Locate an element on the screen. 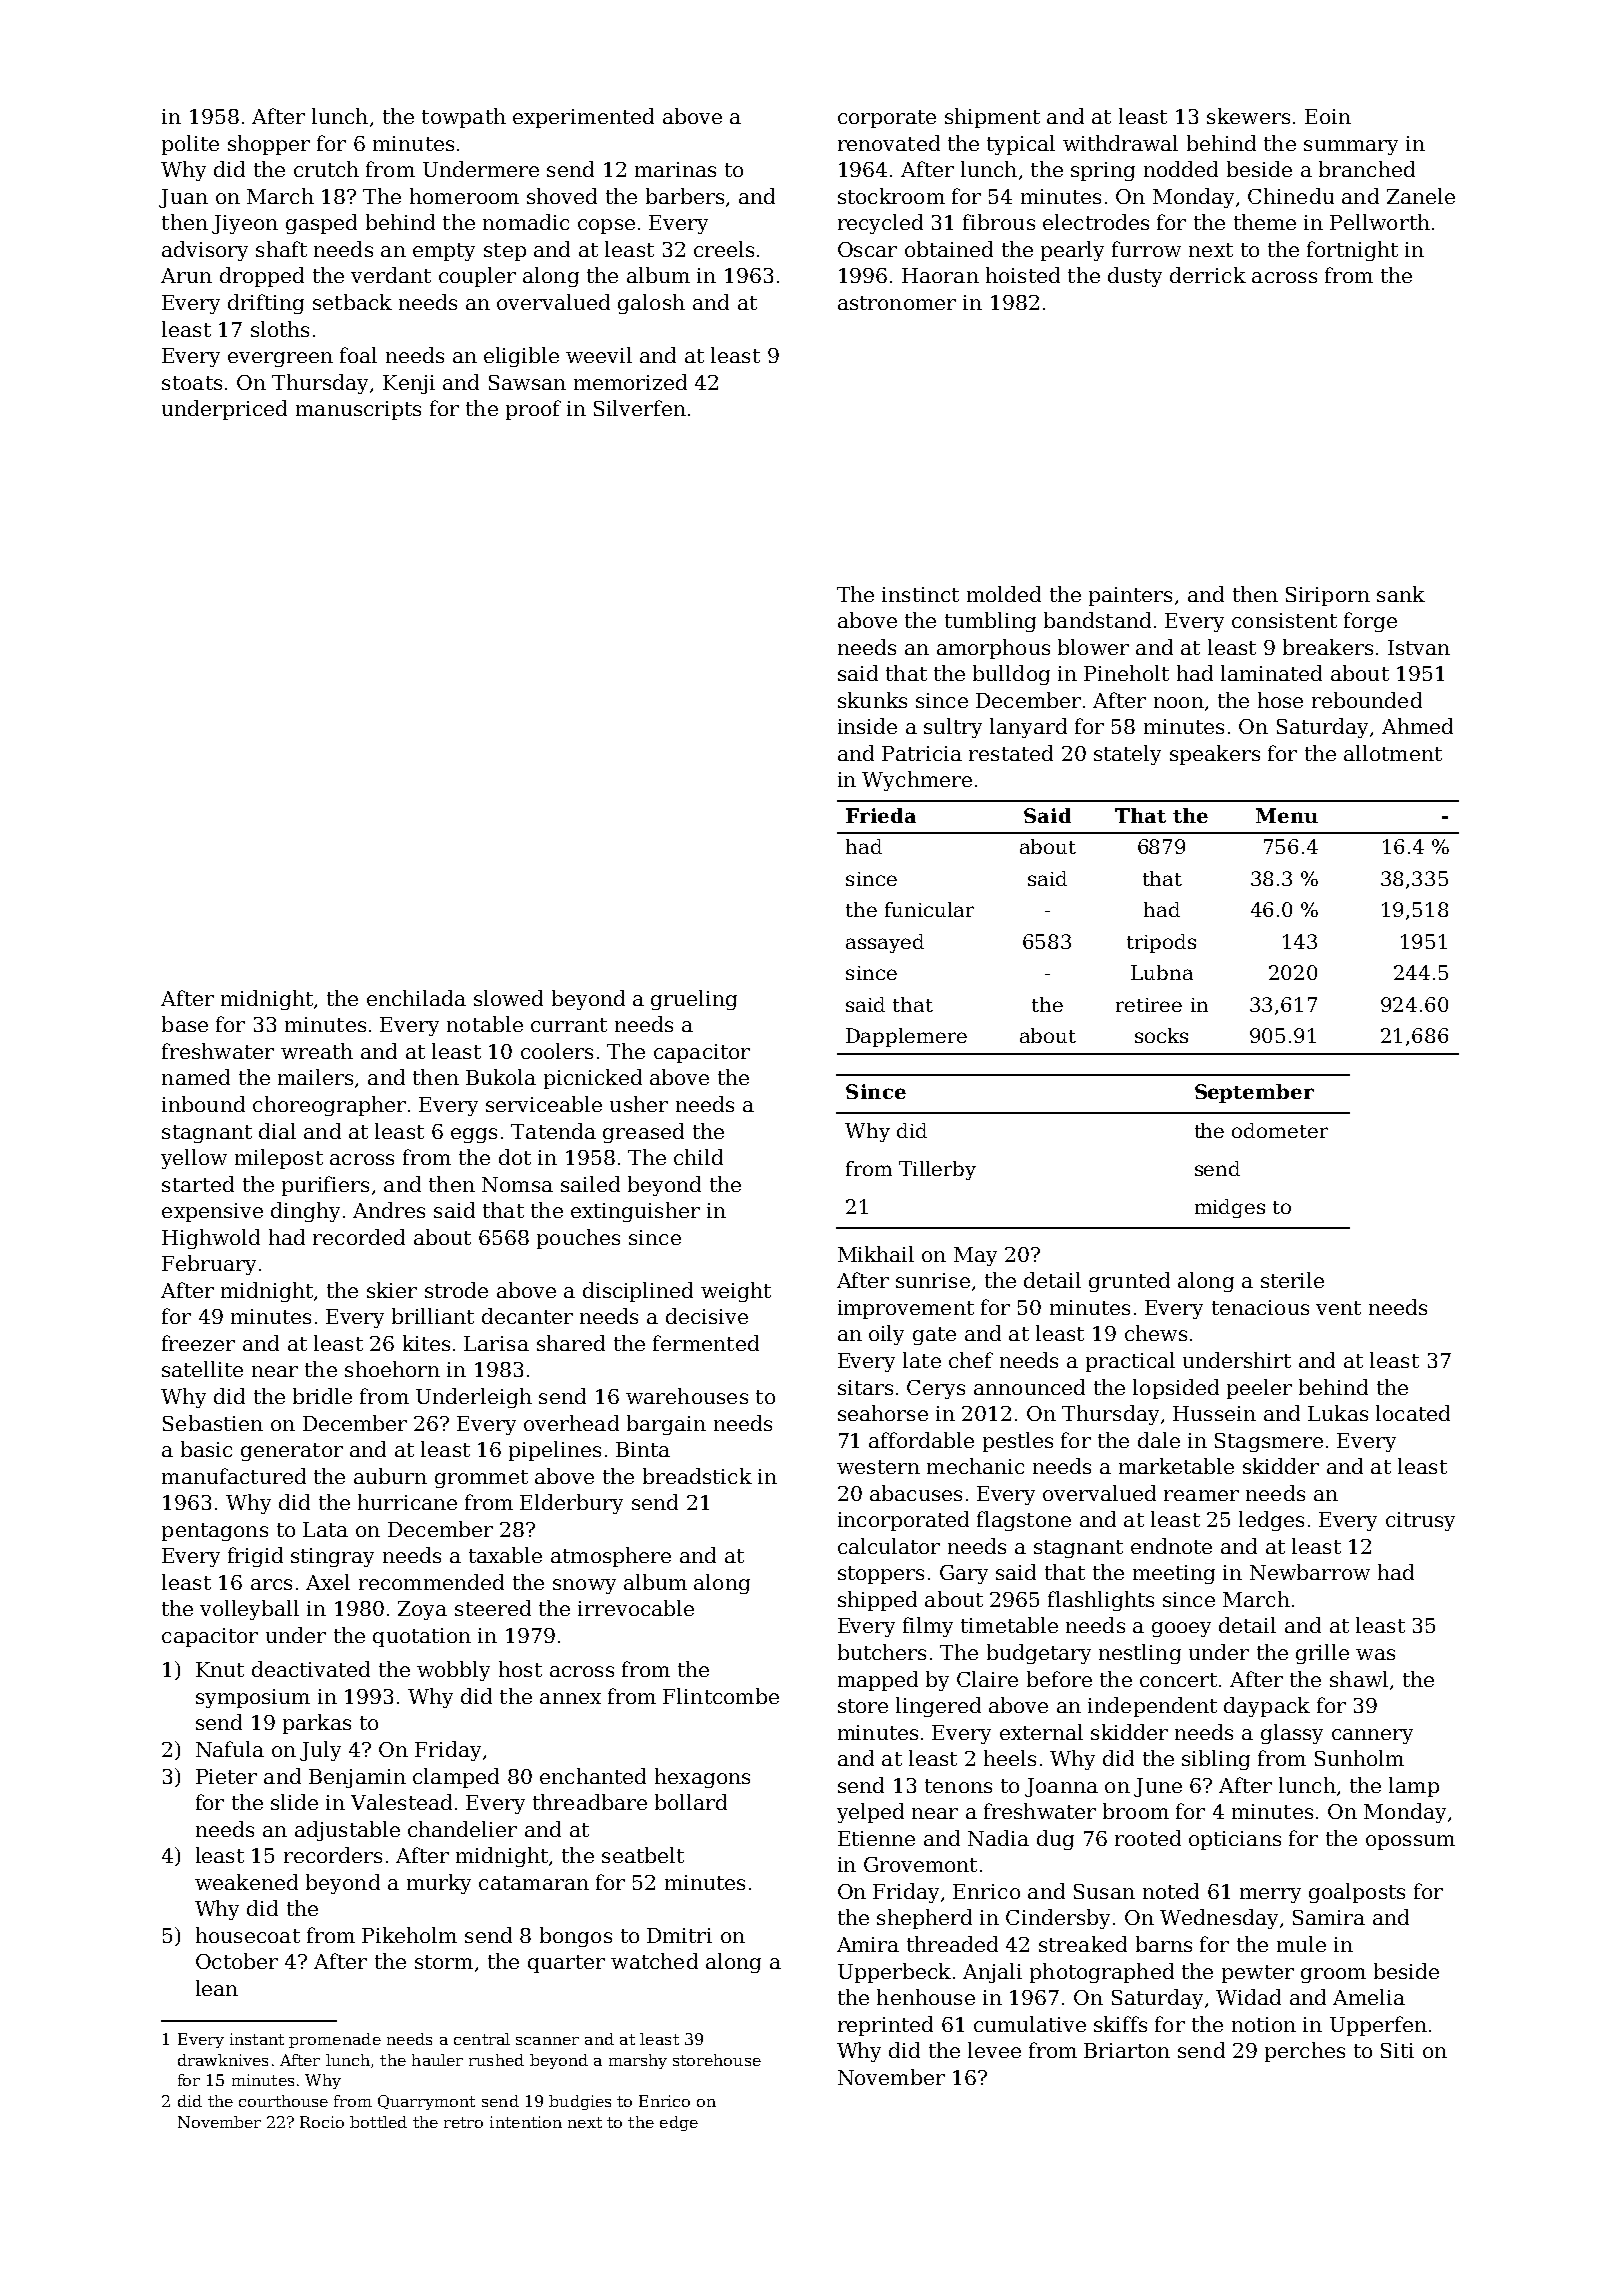 The height and width of the screenshot is (2292, 1620). manuscripts is located at coordinates (358, 410).
